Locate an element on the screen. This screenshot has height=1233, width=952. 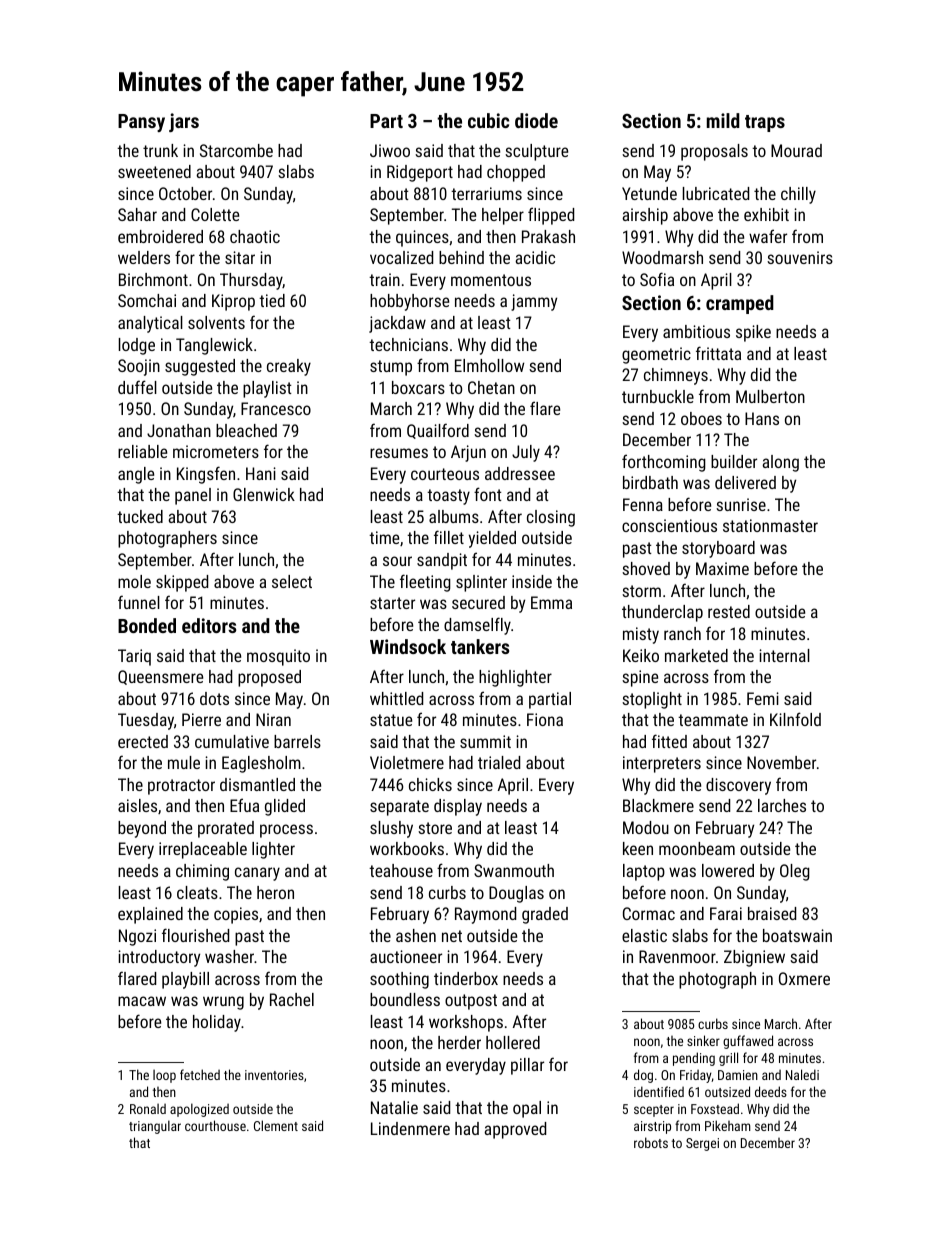
aisles is located at coordinates (137, 805).
